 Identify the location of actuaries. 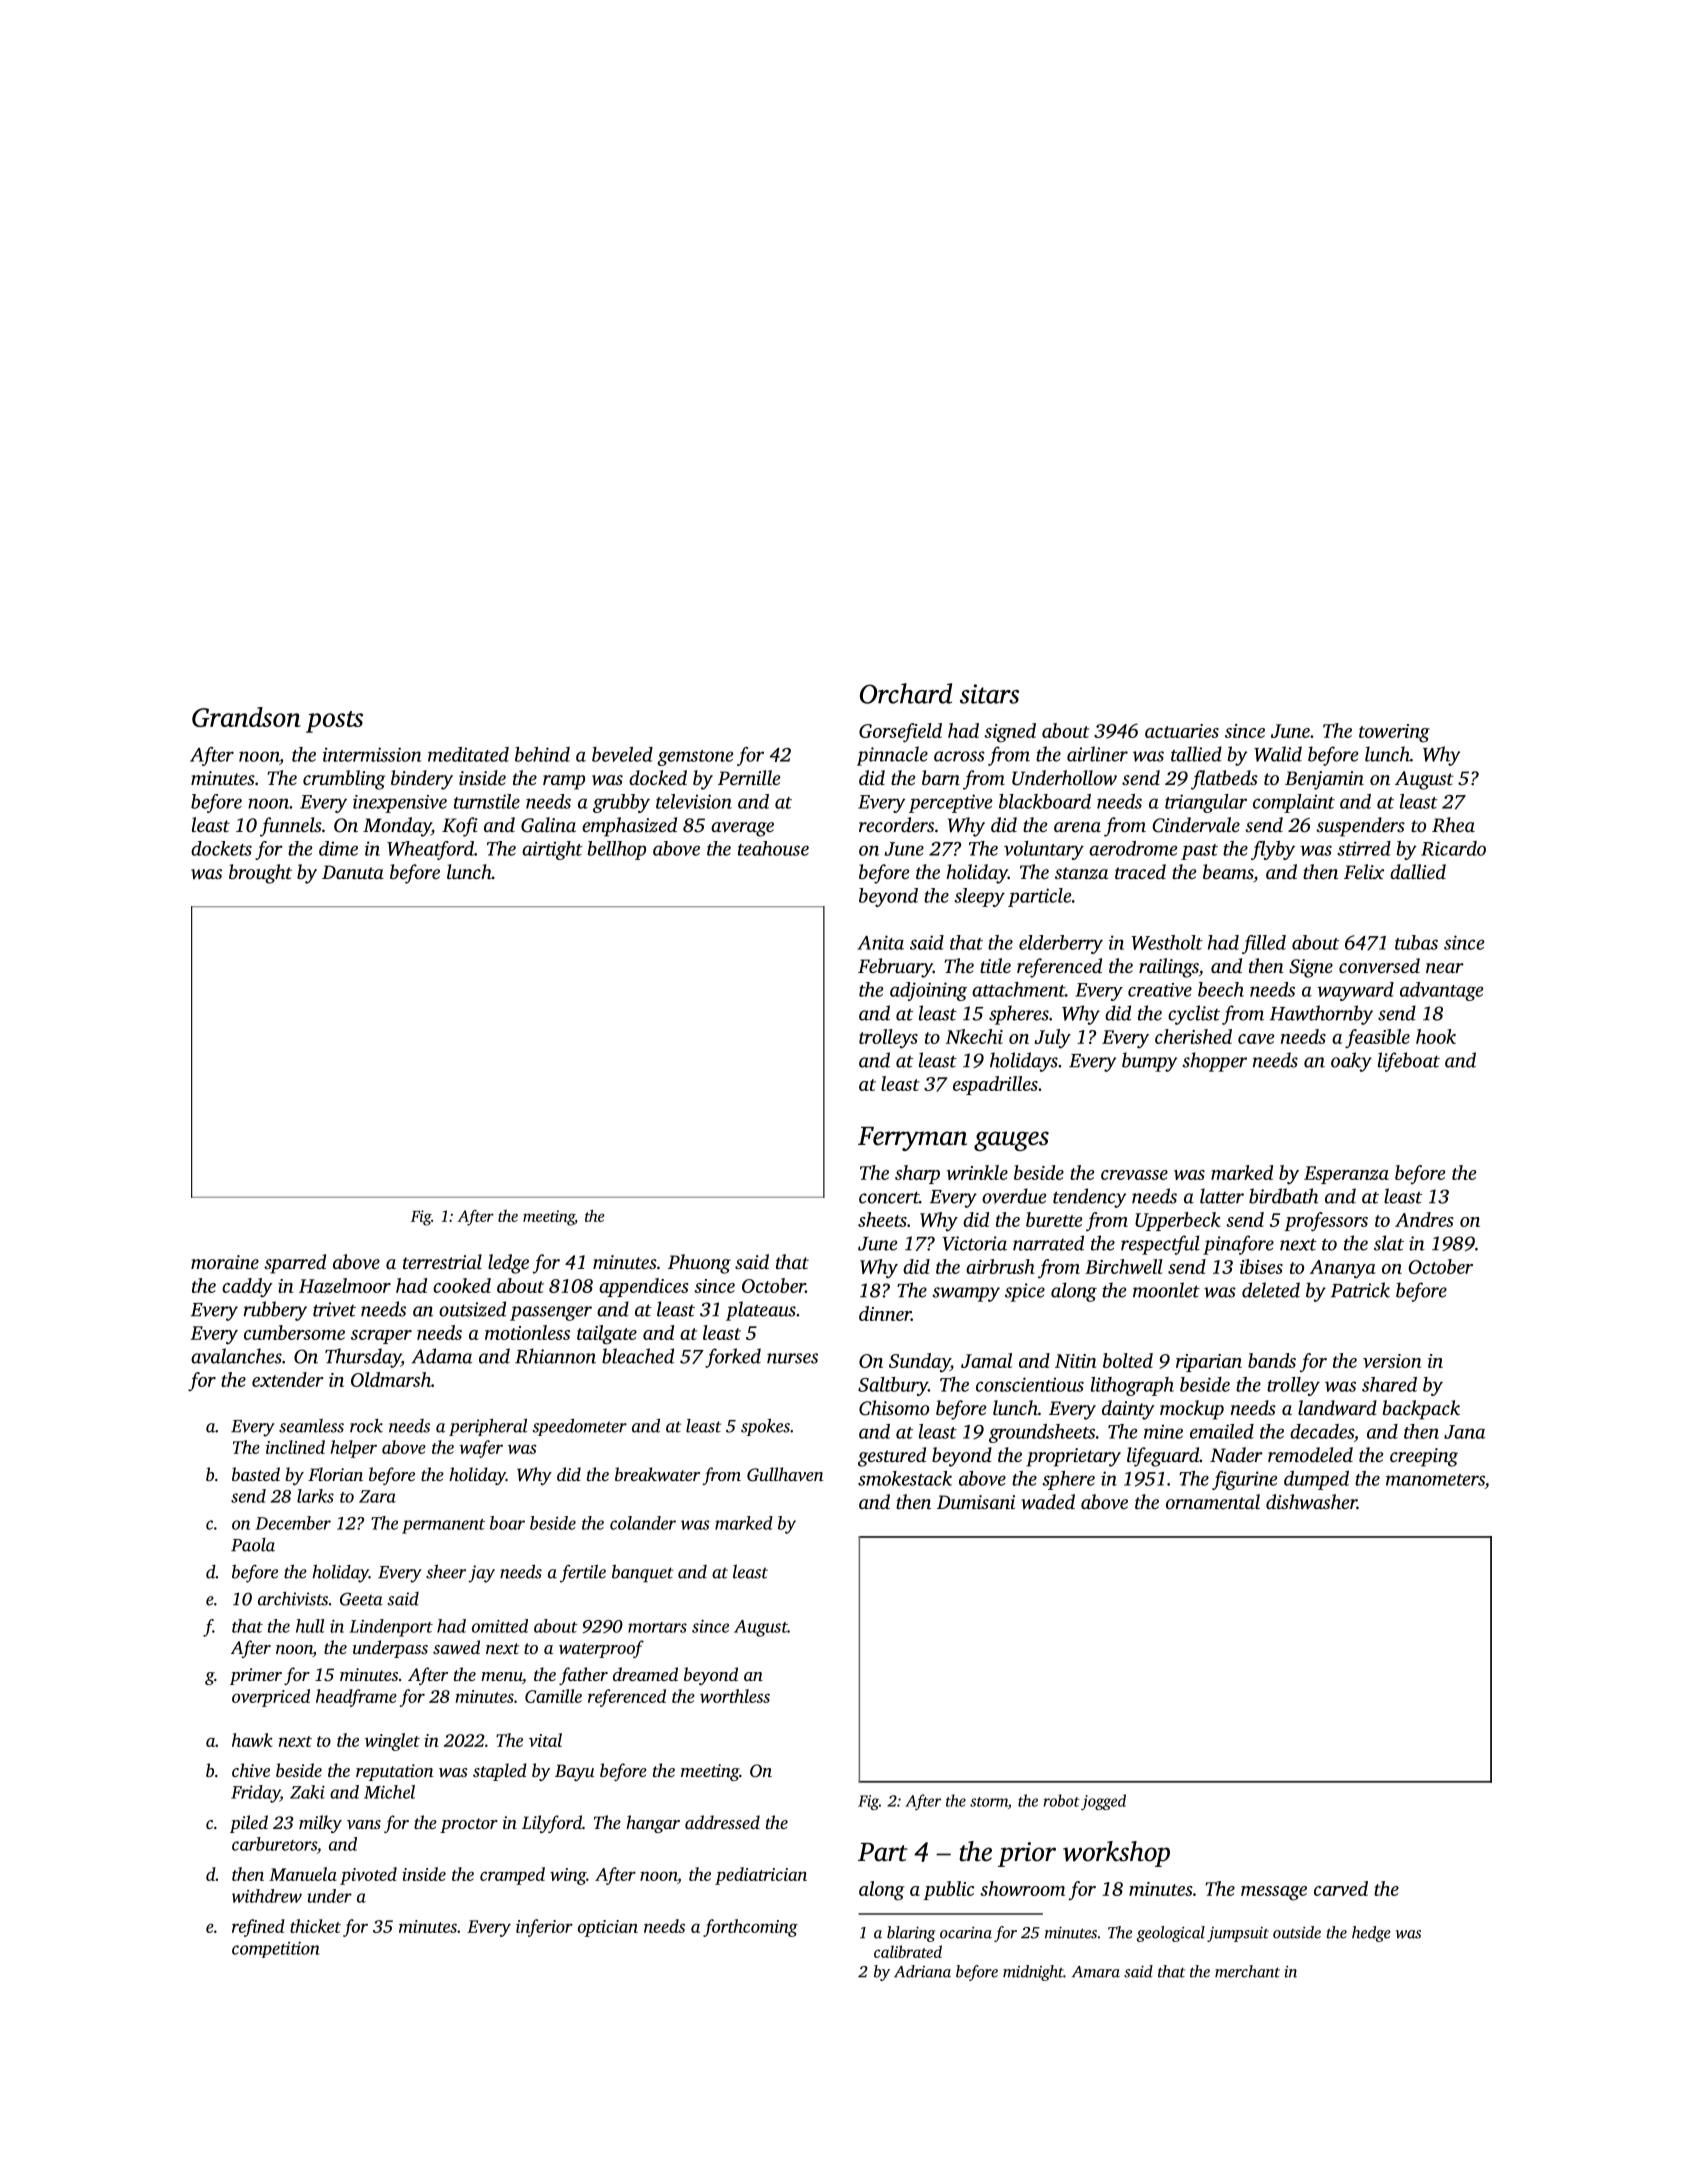
(1182, 731).
